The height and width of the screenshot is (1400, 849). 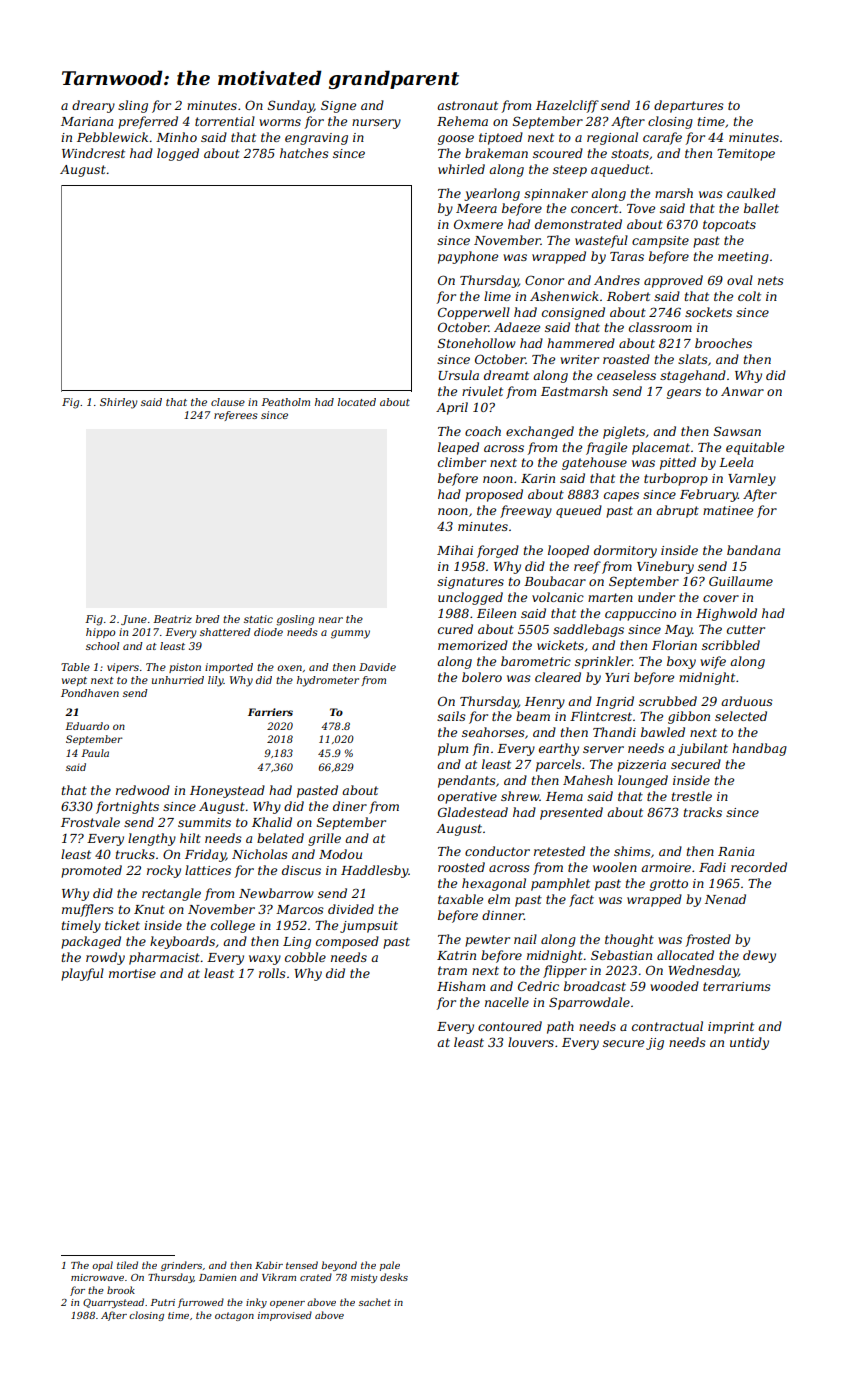 What do you see at coordinates (702, 749) in the screenshot?
I see `jubilant` at bounding box center [702, 749].
